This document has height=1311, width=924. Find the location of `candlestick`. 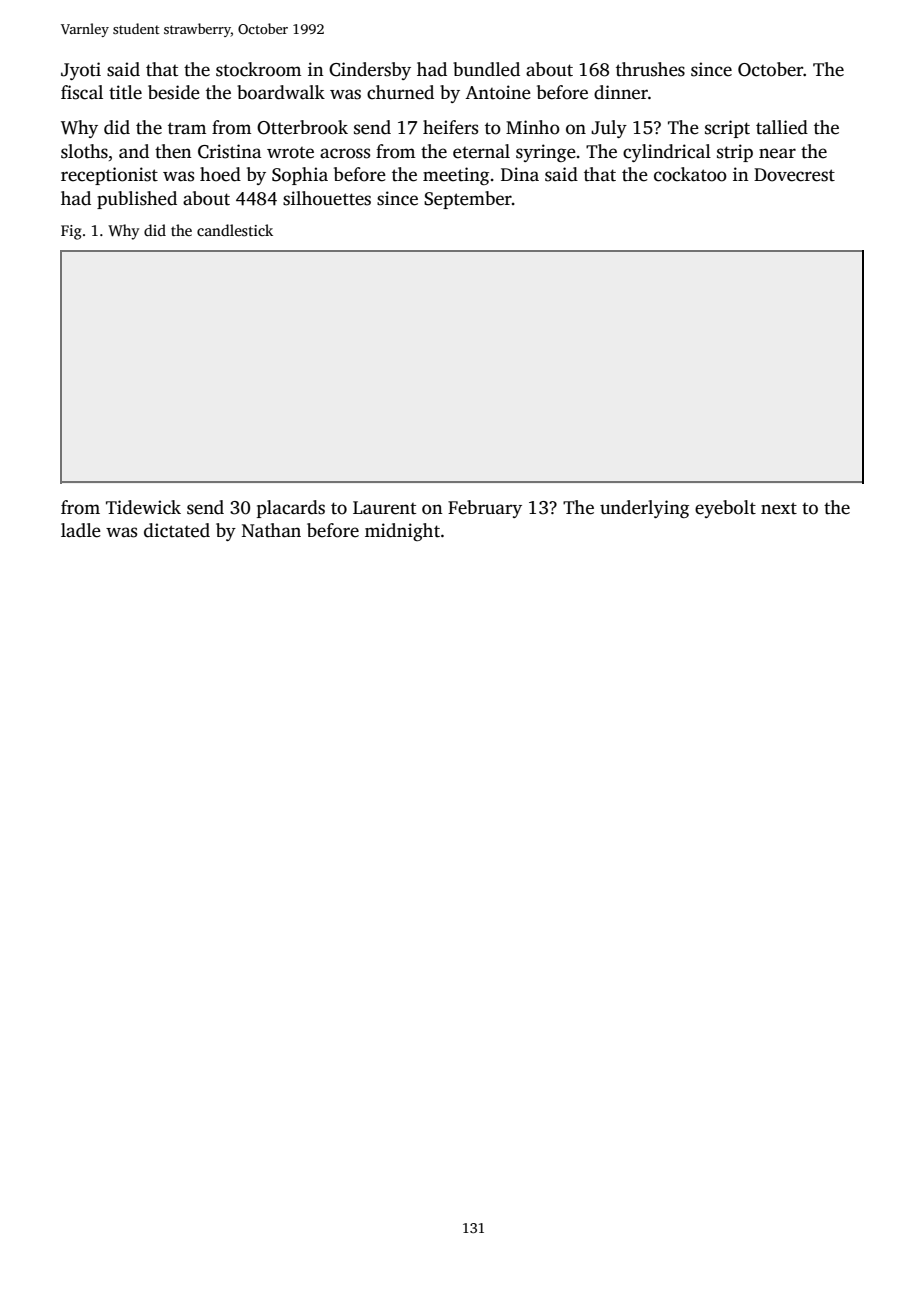

candlestick is located at coordinates (235, 230).
